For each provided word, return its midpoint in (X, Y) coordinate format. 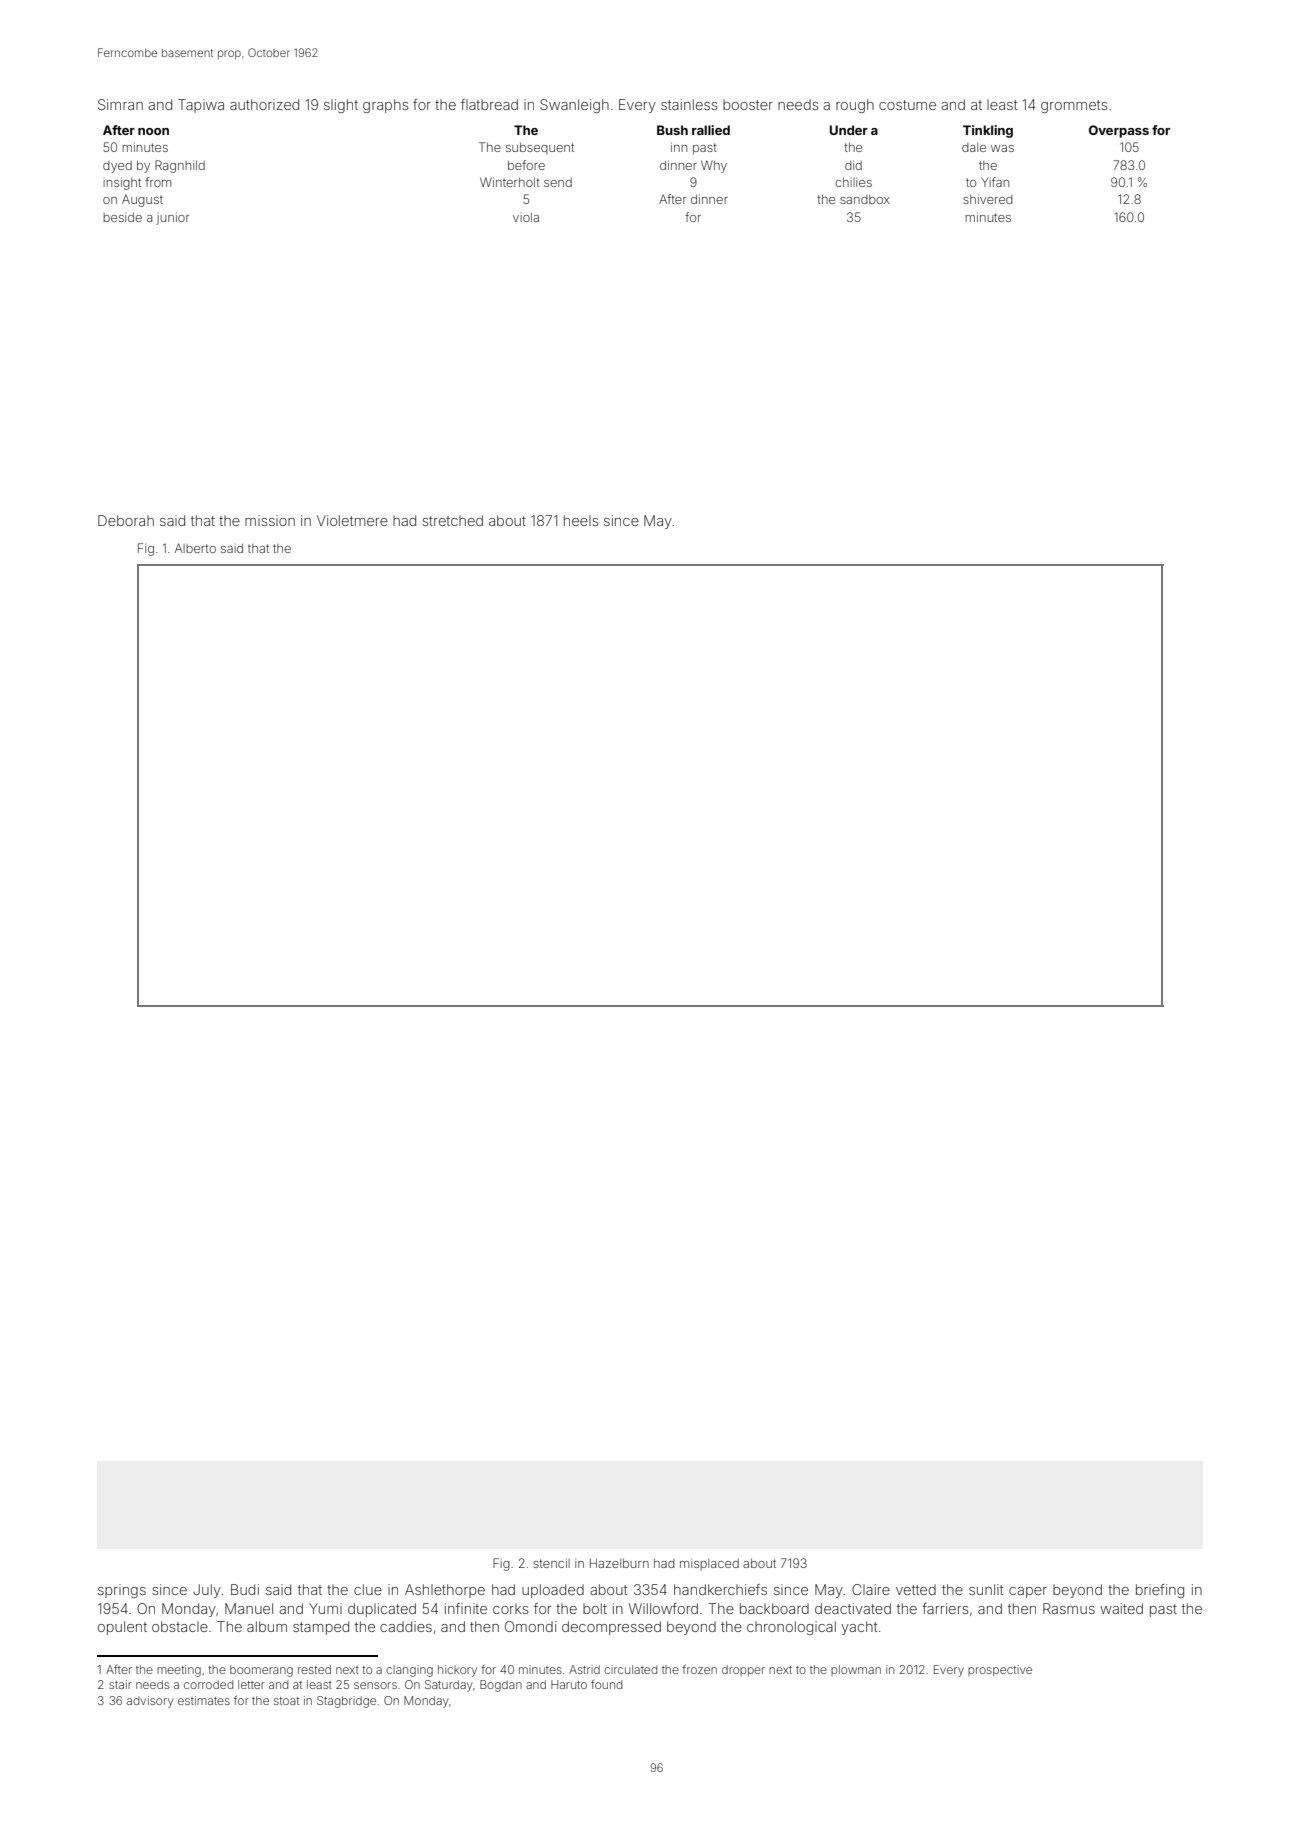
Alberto (195, 548)
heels (581, 520)
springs (122, 1591)
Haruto (569, 1684)
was (1002, 148)
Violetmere (352, 520)
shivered (988, 199)
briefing (1160, 1591)
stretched (452, 520)
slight (341, 106)
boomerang (261, 1671)
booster (748, 104)
